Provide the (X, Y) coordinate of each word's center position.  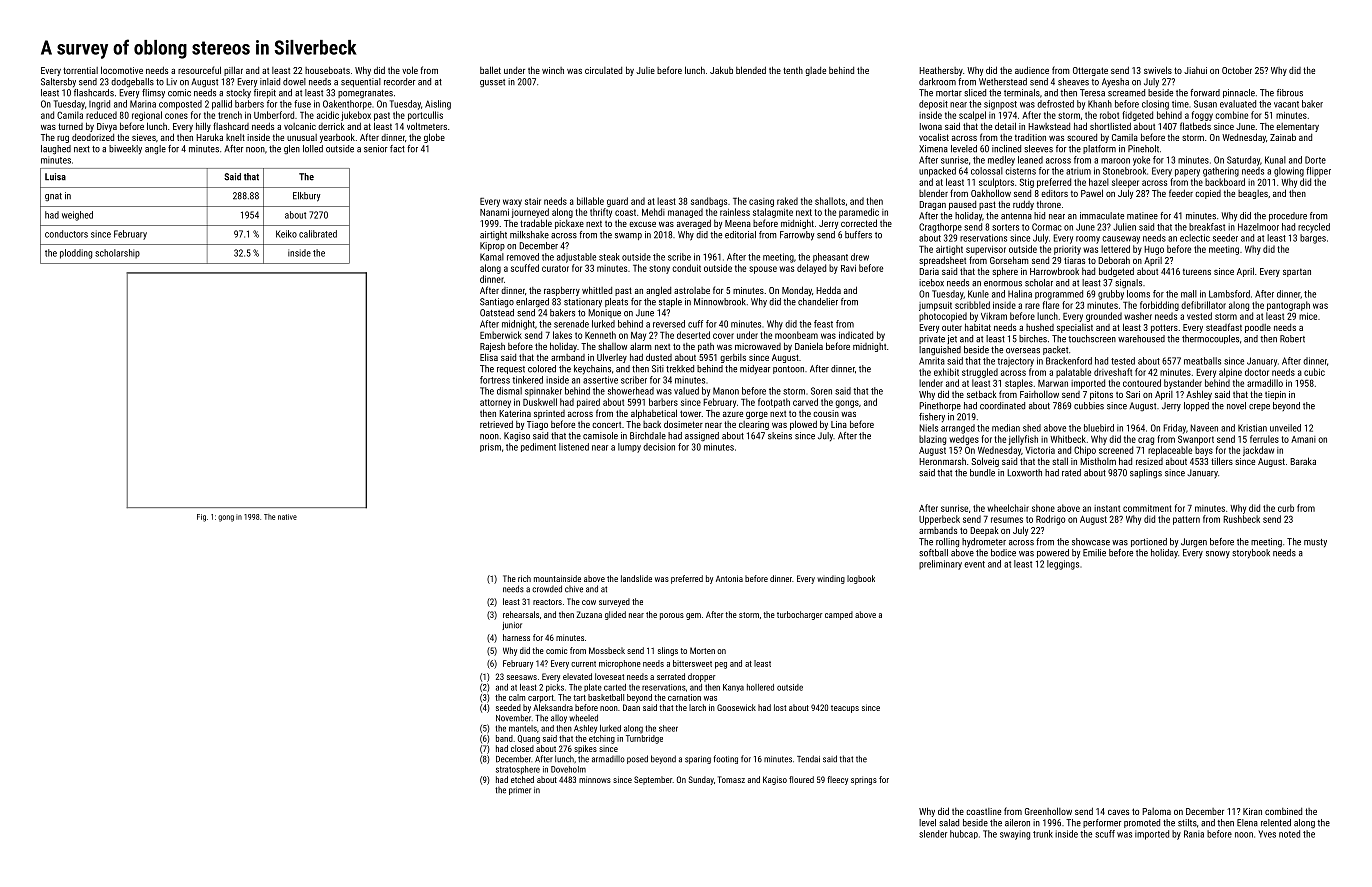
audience (1032, 70)
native (287, 517)
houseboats (327, 70)
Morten (702, 650)
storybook (1251, 553)
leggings (1063, 565)
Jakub (721, 70)
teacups (845, 709)
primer (520, 791)
